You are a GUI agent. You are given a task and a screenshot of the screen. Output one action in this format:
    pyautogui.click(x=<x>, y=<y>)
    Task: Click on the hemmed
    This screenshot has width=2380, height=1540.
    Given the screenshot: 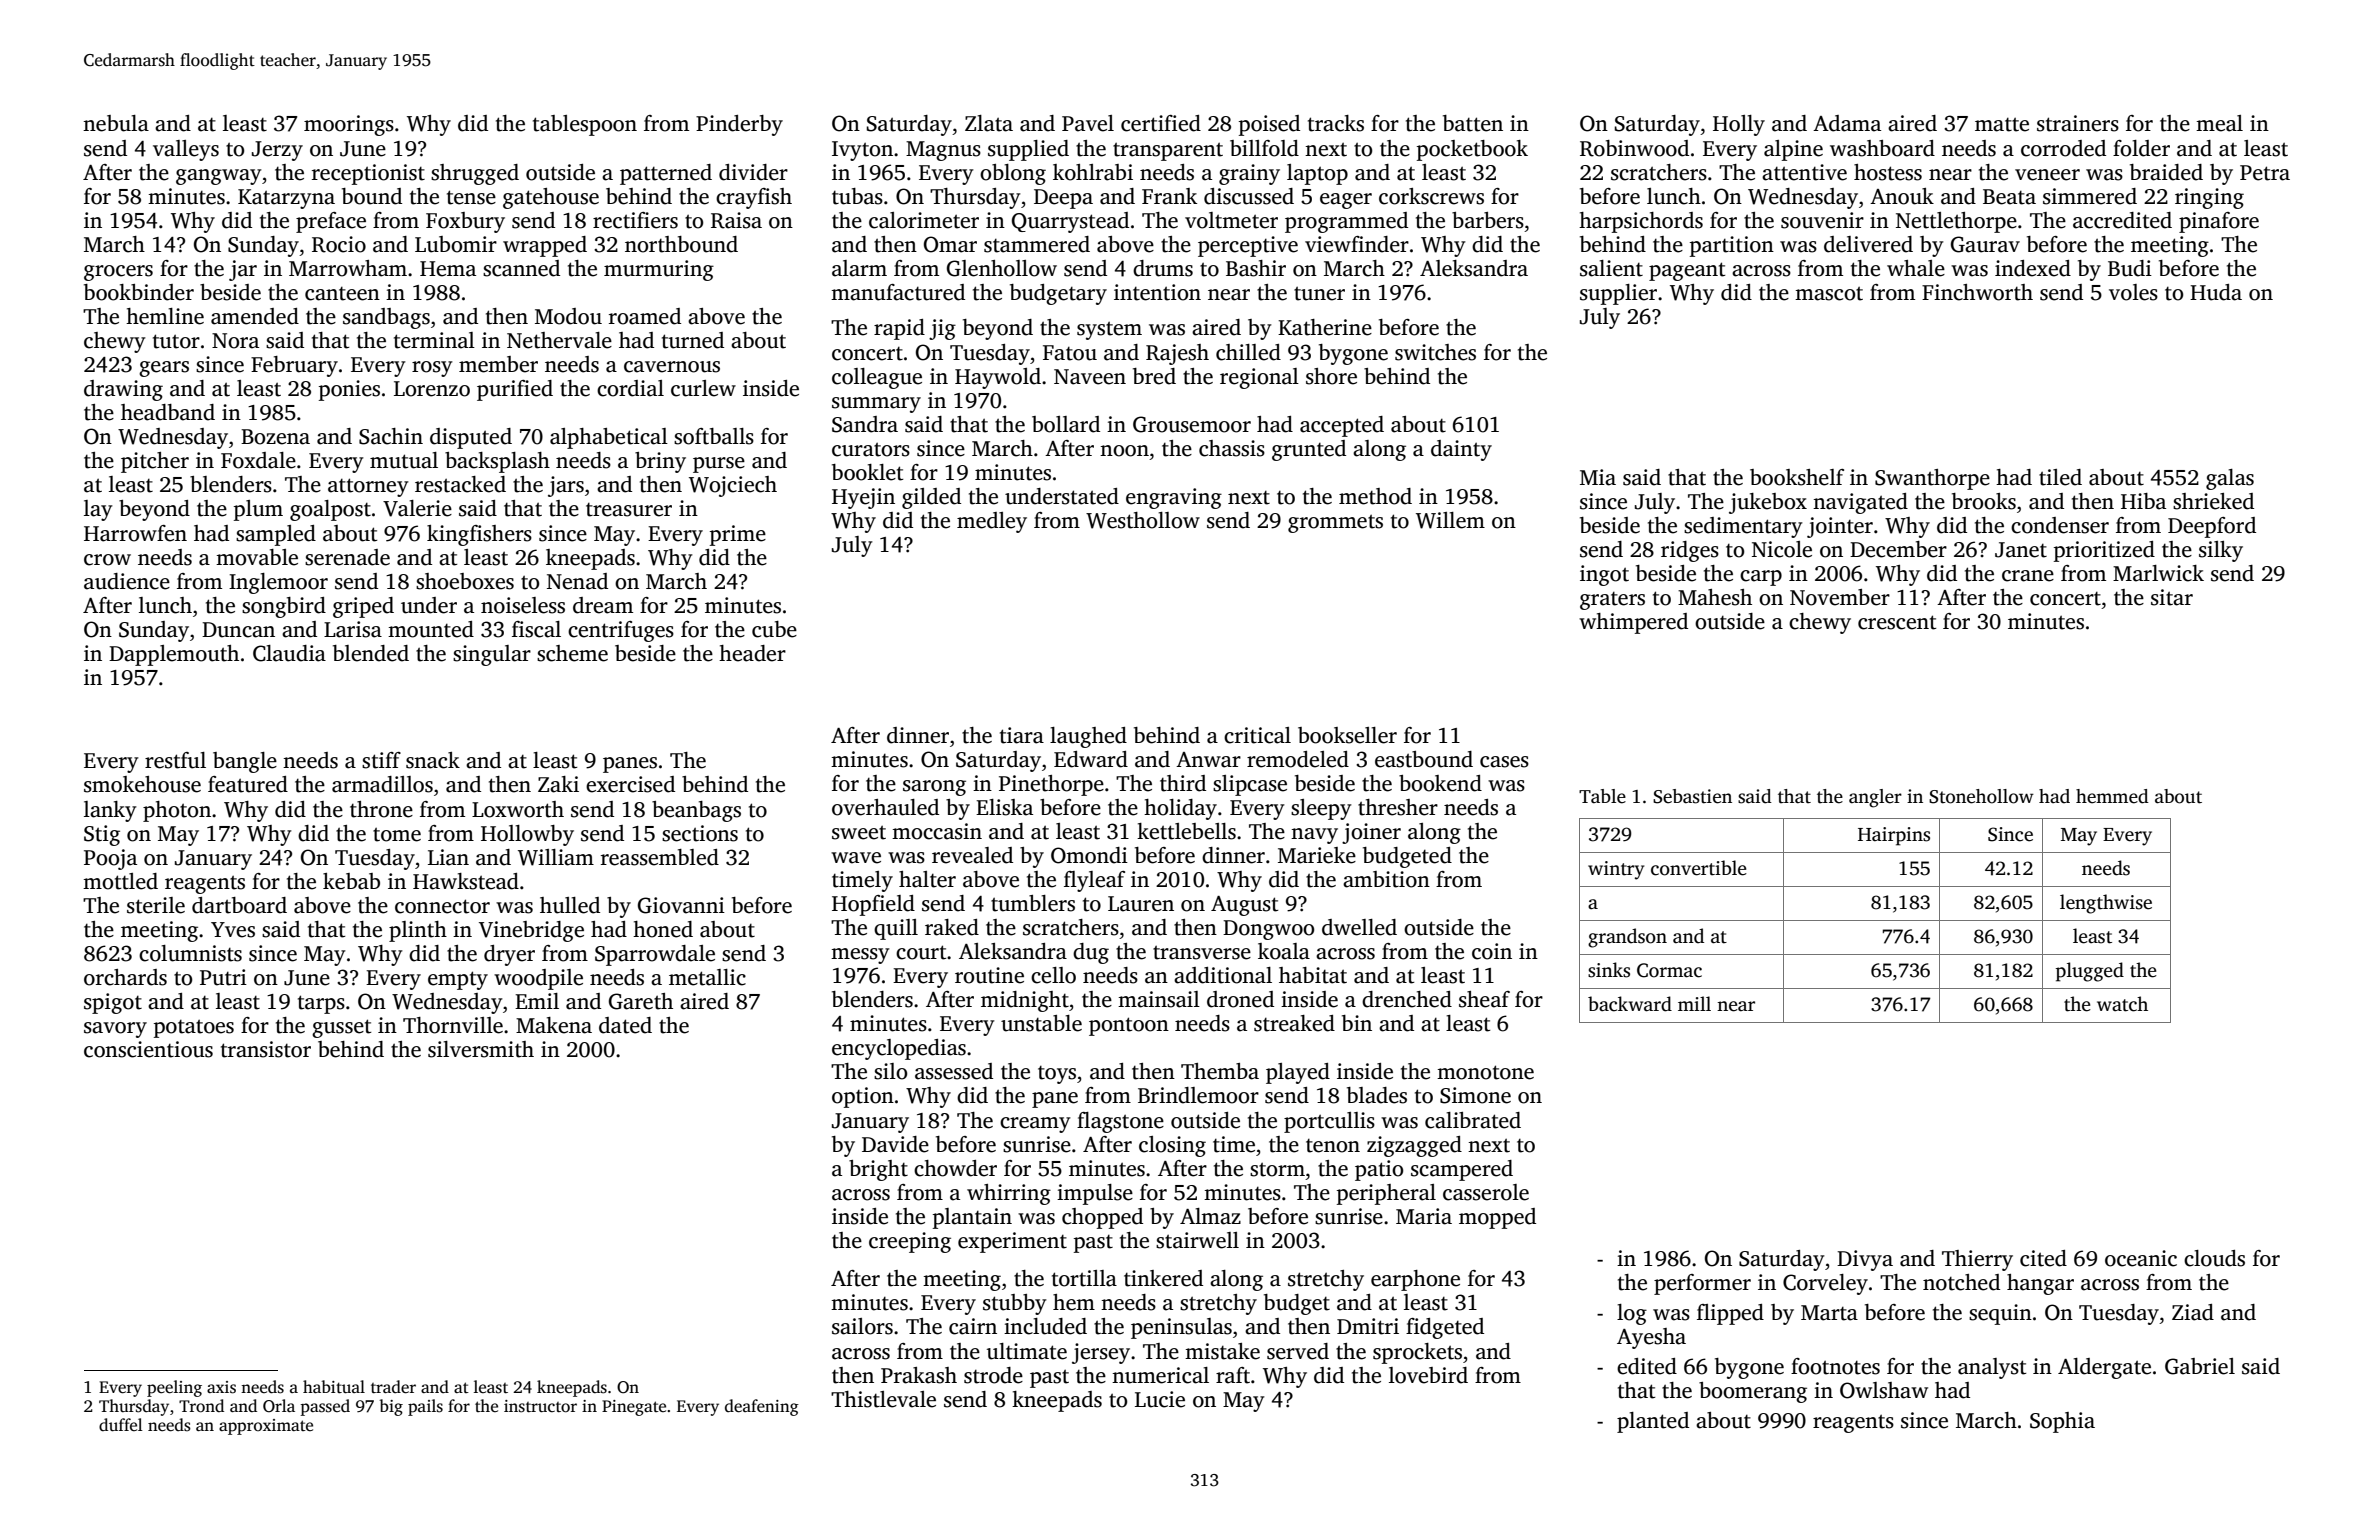 What is the action you would take?
    pyautogui.click(x=2112, y=796)
